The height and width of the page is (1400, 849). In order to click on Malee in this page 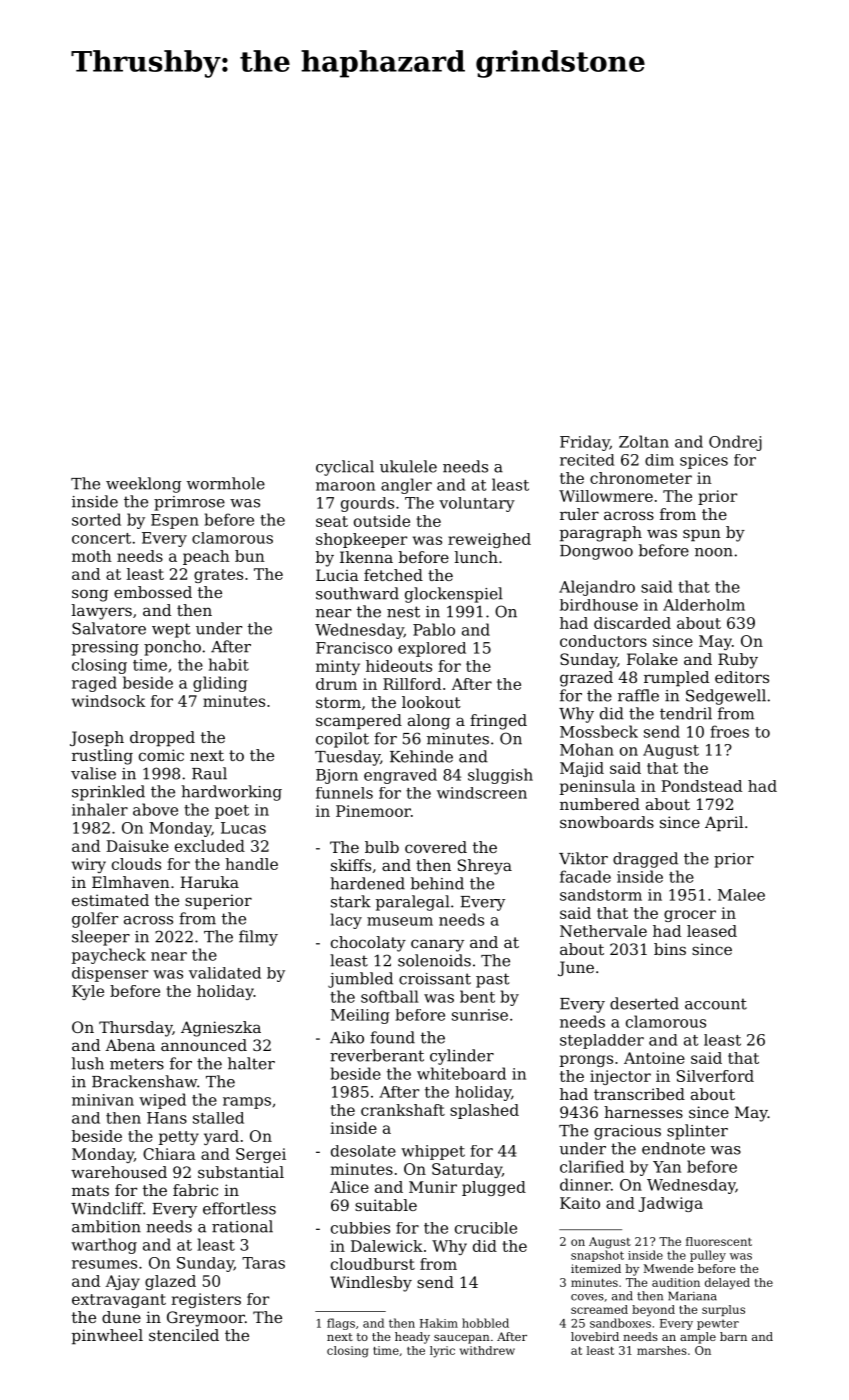, I will do `click(741, 895)`.
